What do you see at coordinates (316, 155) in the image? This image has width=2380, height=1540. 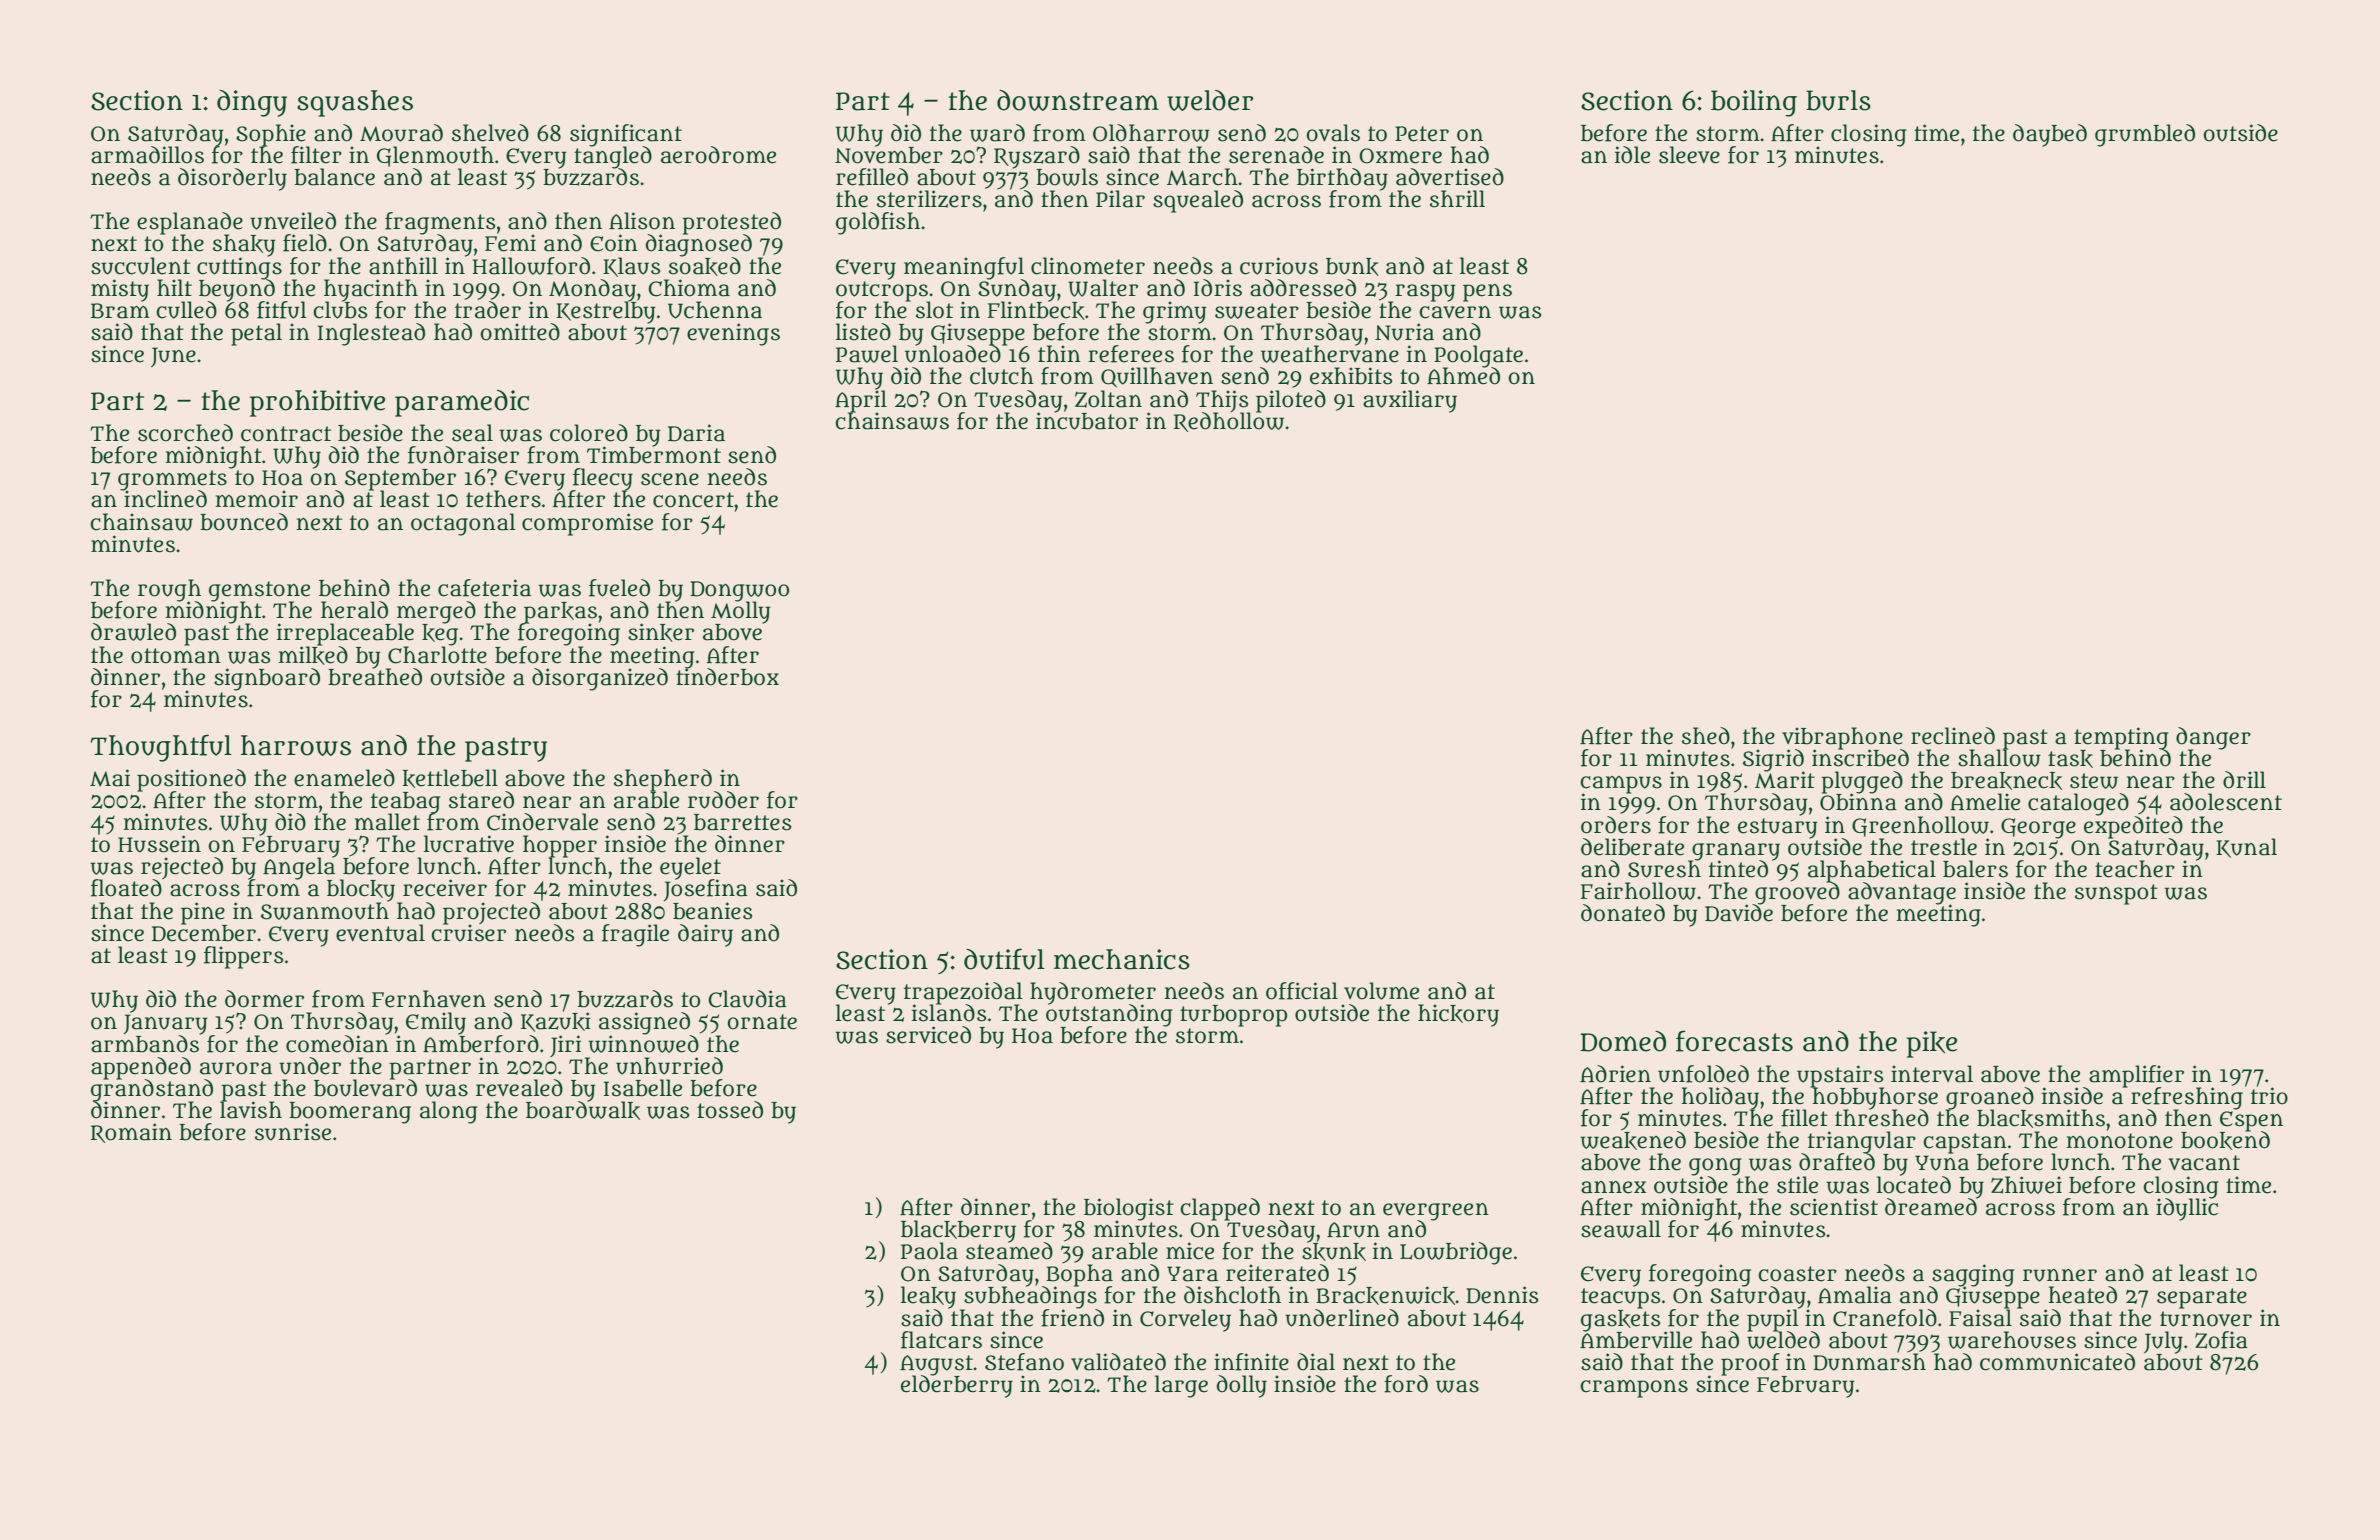 I see `filter` at bounding box center [316, 155].
